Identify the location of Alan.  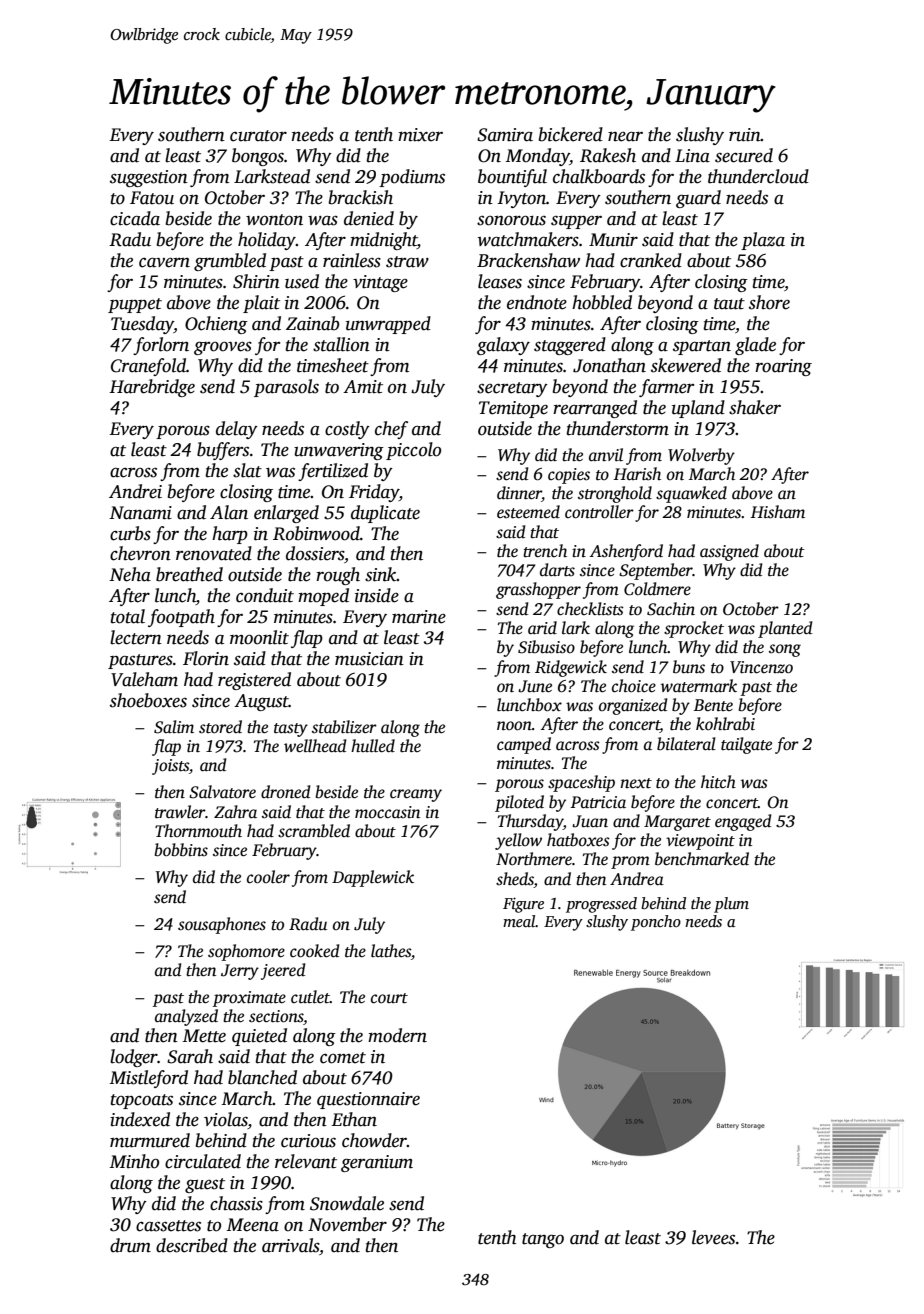
(229, 512).
